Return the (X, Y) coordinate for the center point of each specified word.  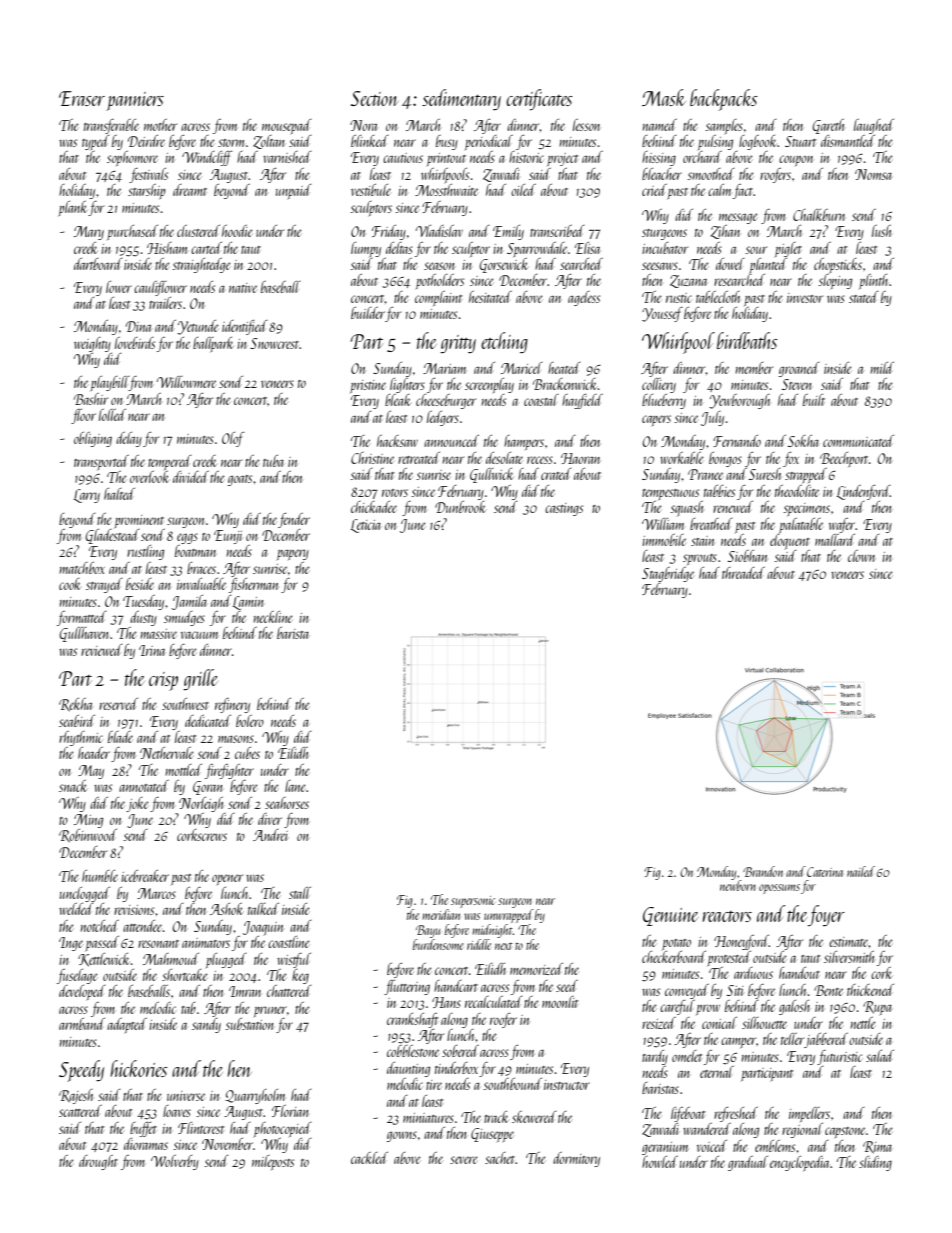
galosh (794, 1007)
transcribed (557, 231)
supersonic (473, 902)
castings (564, 509)
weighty (92, 344)
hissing (659, 158)
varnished (287, 157)
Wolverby (175, 1162)
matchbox (82, 568)
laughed (874, 126)
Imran (245, 991)
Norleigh (201, 804)
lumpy (366, 249)
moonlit (560, 1002)
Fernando (737, 441)
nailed (861, 871)
